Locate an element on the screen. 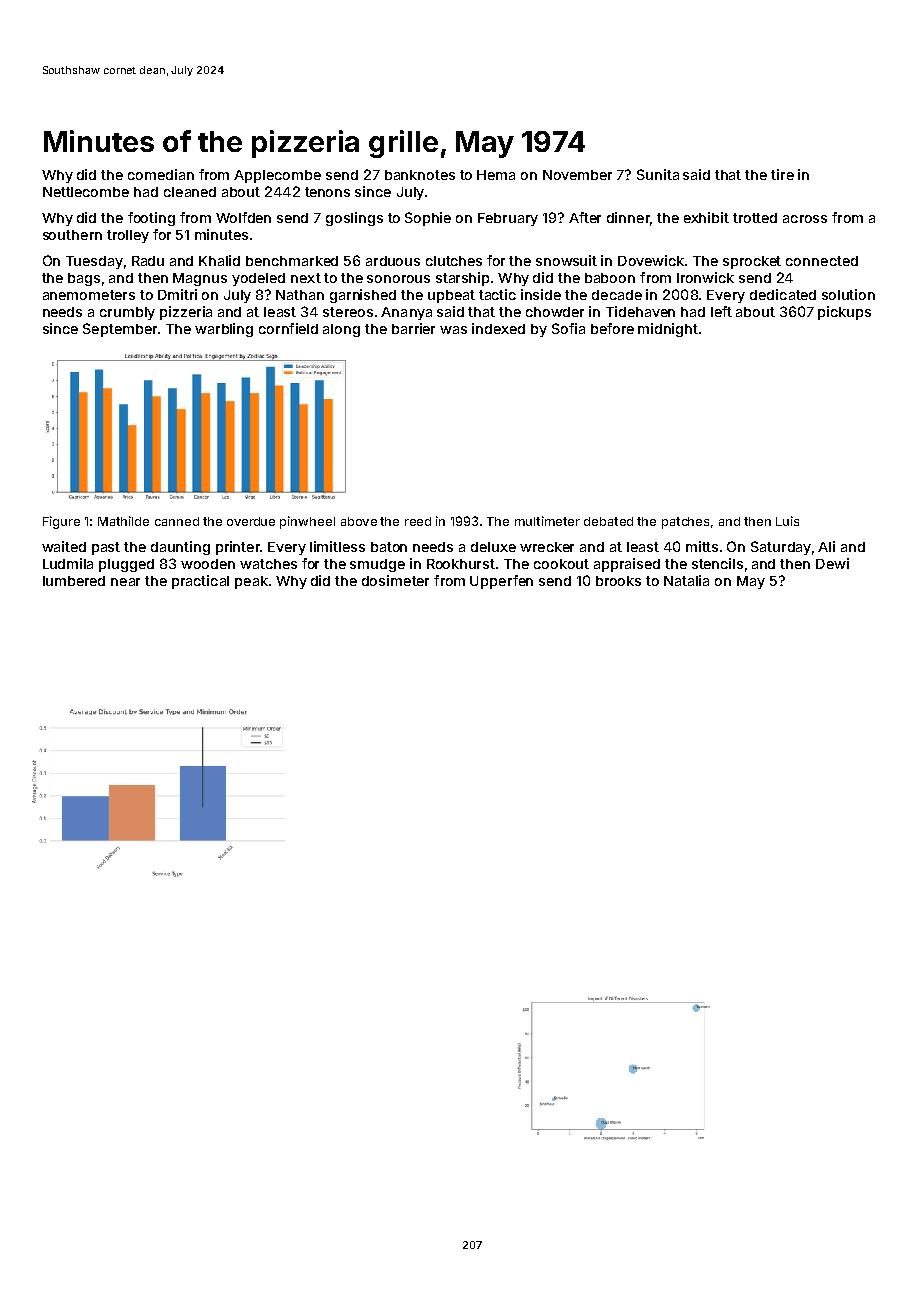 The width and height of the screenshot is (924, 1308). Sunita is located at coordinates (658, 174).
